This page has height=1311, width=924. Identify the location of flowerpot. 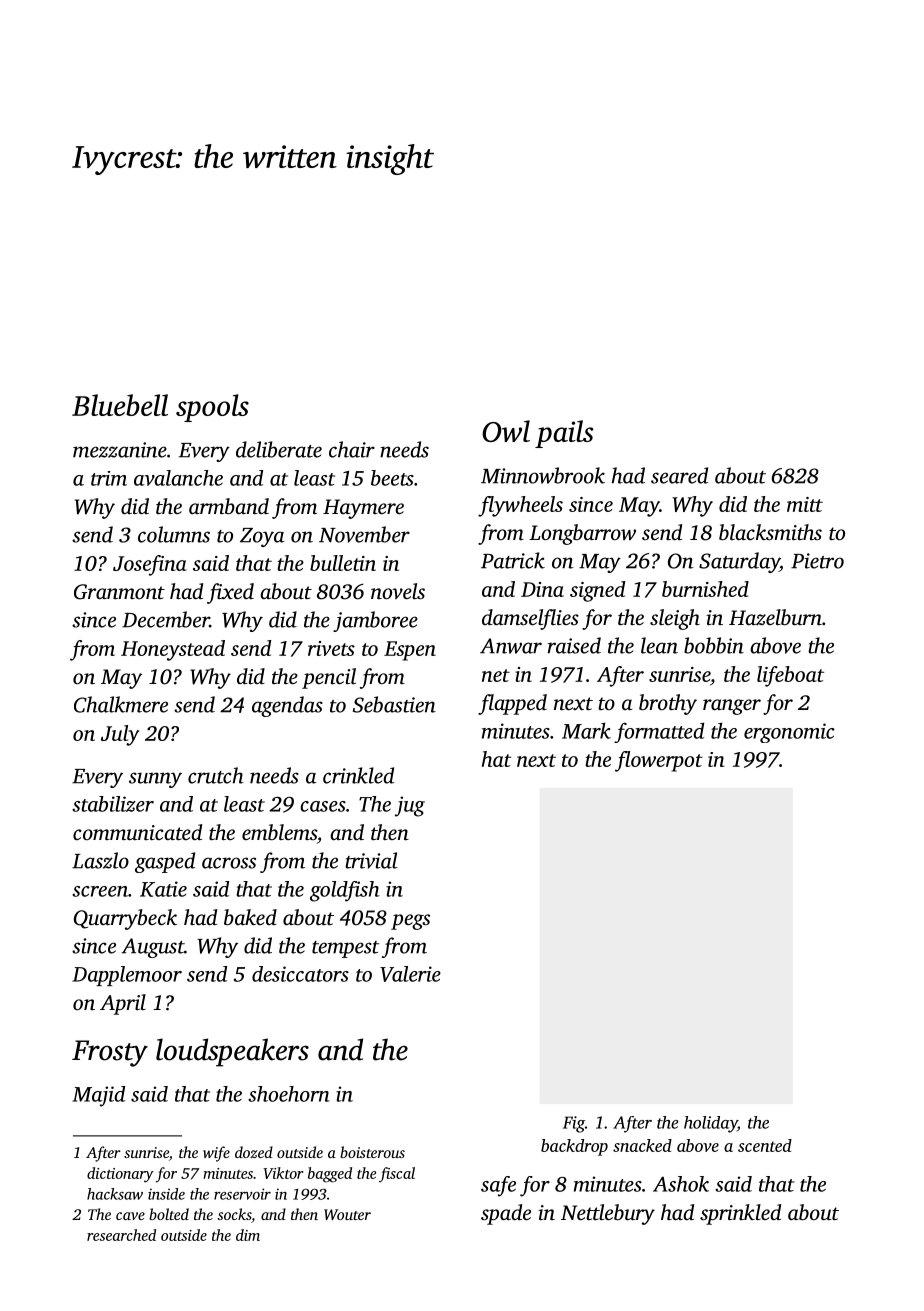
(659, 761).
